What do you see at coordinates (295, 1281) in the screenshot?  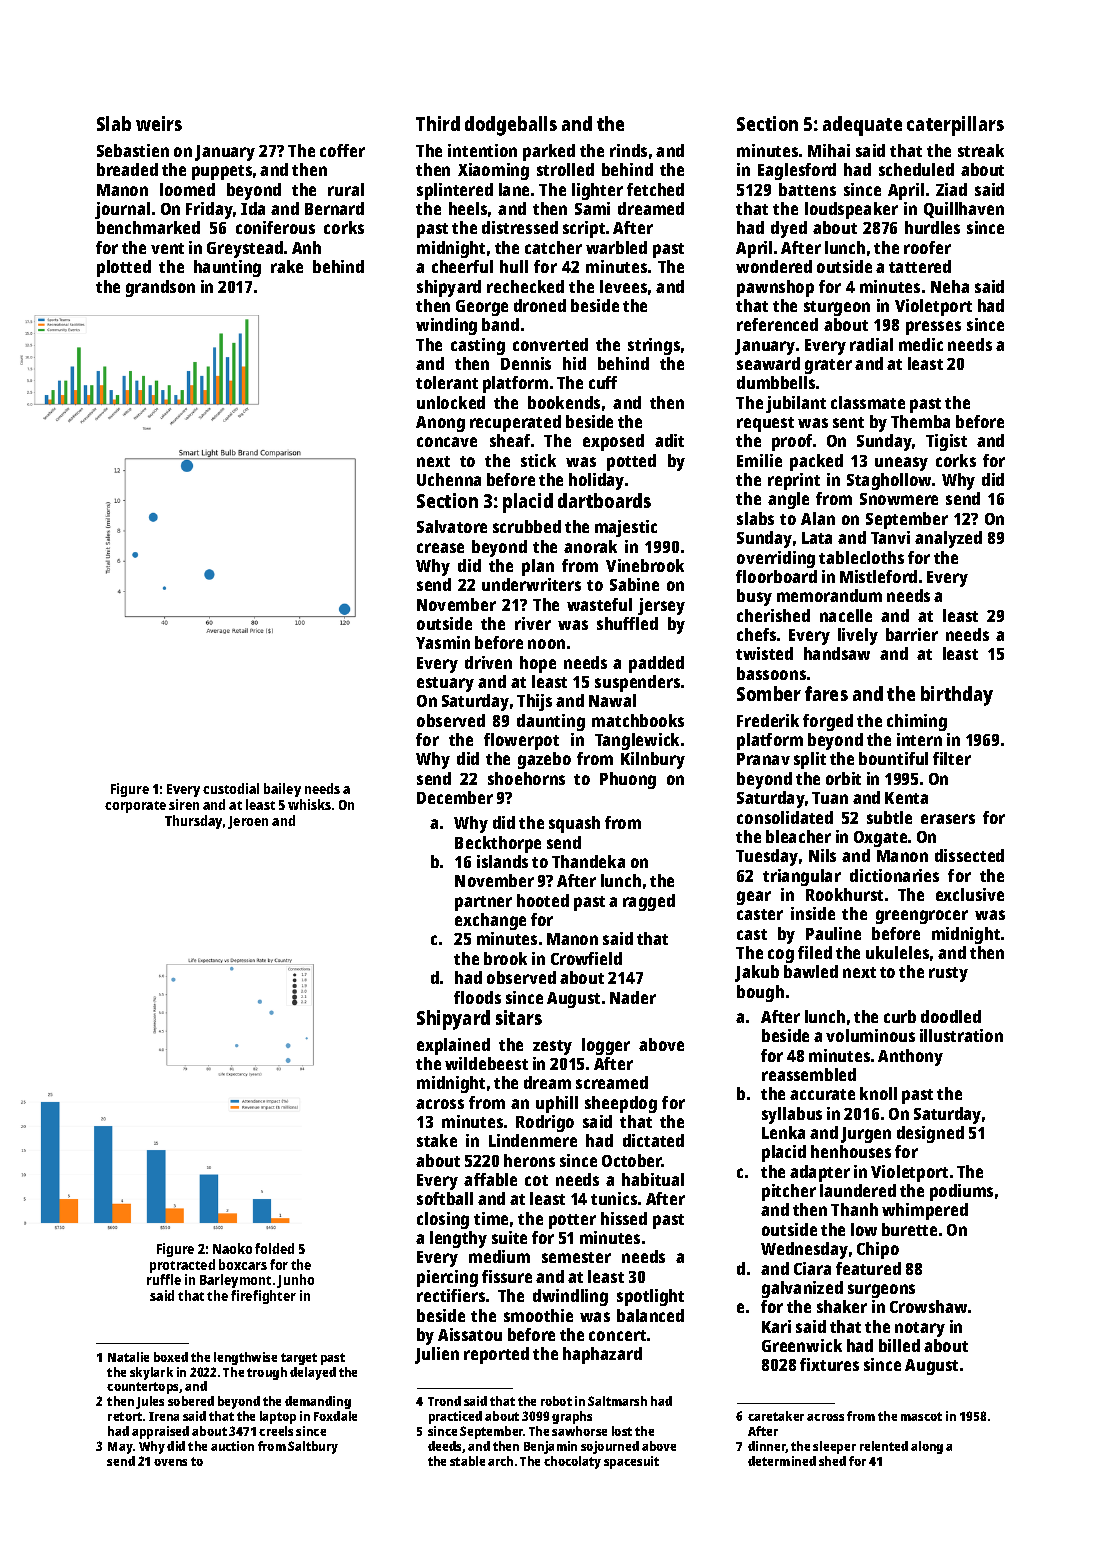 I see `Junho` at bounding box center [295, 1281].
